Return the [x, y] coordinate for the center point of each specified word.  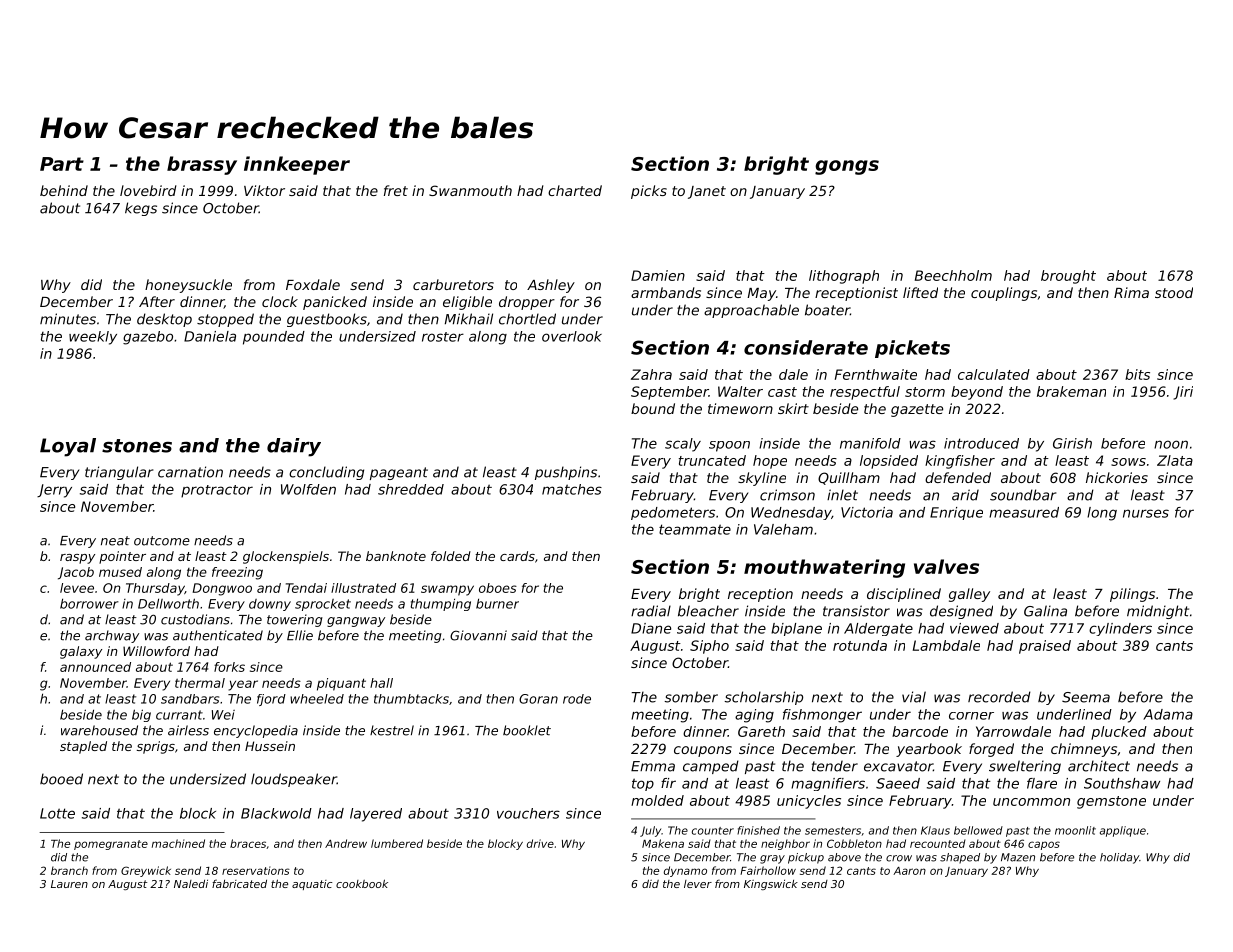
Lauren [69, 884]
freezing [237, 573]
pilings [1132, 595]
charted [575, 190]
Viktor [264, 190]
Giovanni [478, 635]
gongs [847, 167]
